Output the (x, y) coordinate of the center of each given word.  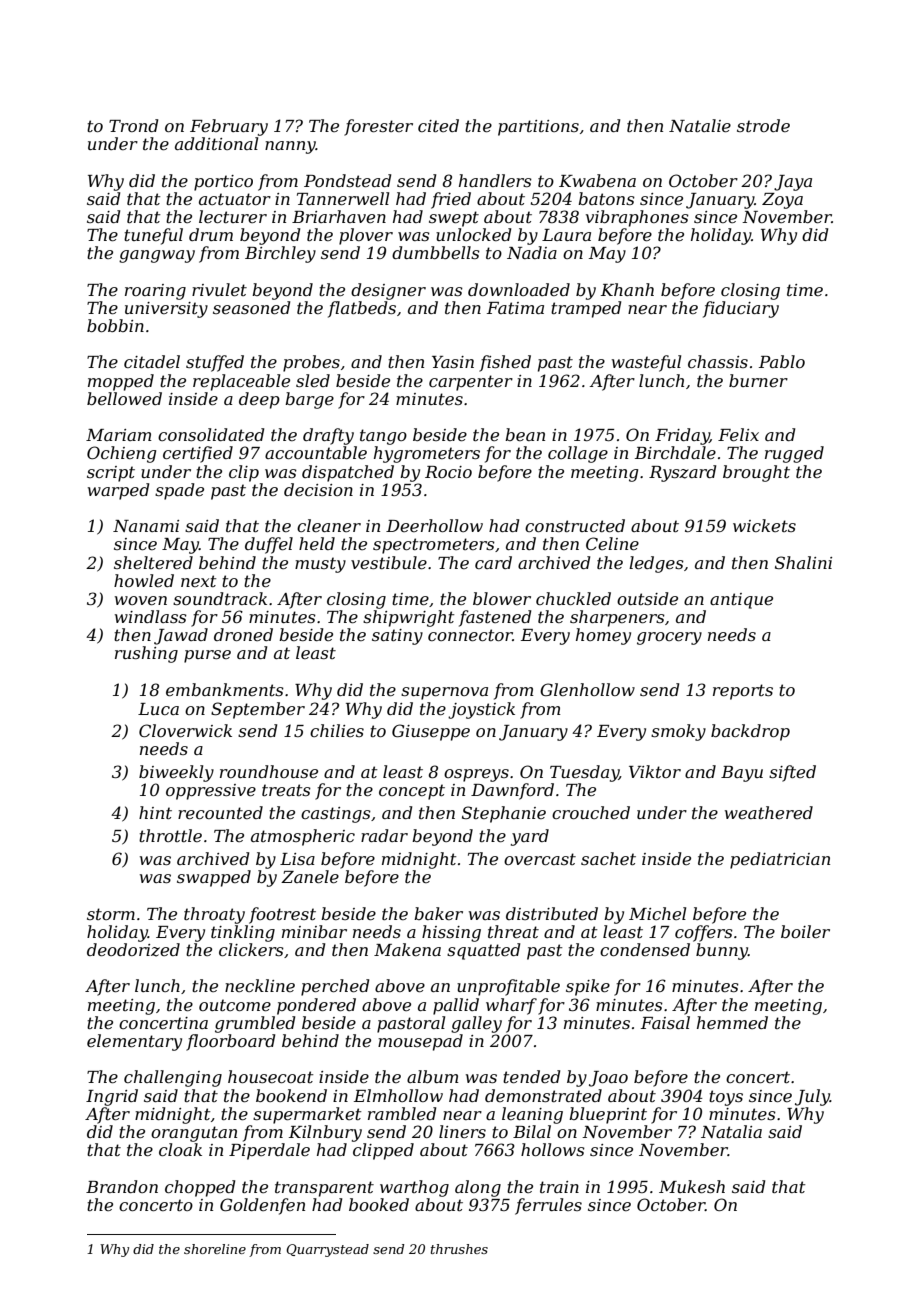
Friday (682, 436)
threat (513, 931)
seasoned (251, 307)
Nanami (146, 526)
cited (438, 125)
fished (505, 363)
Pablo (782, 361)
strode (763, 125)
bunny (722, 951)
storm (111, 914)
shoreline (215, 1249)
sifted (792, 773)
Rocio (448, 472)
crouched (591, 812)
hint (155, 812)
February (229, 127)
